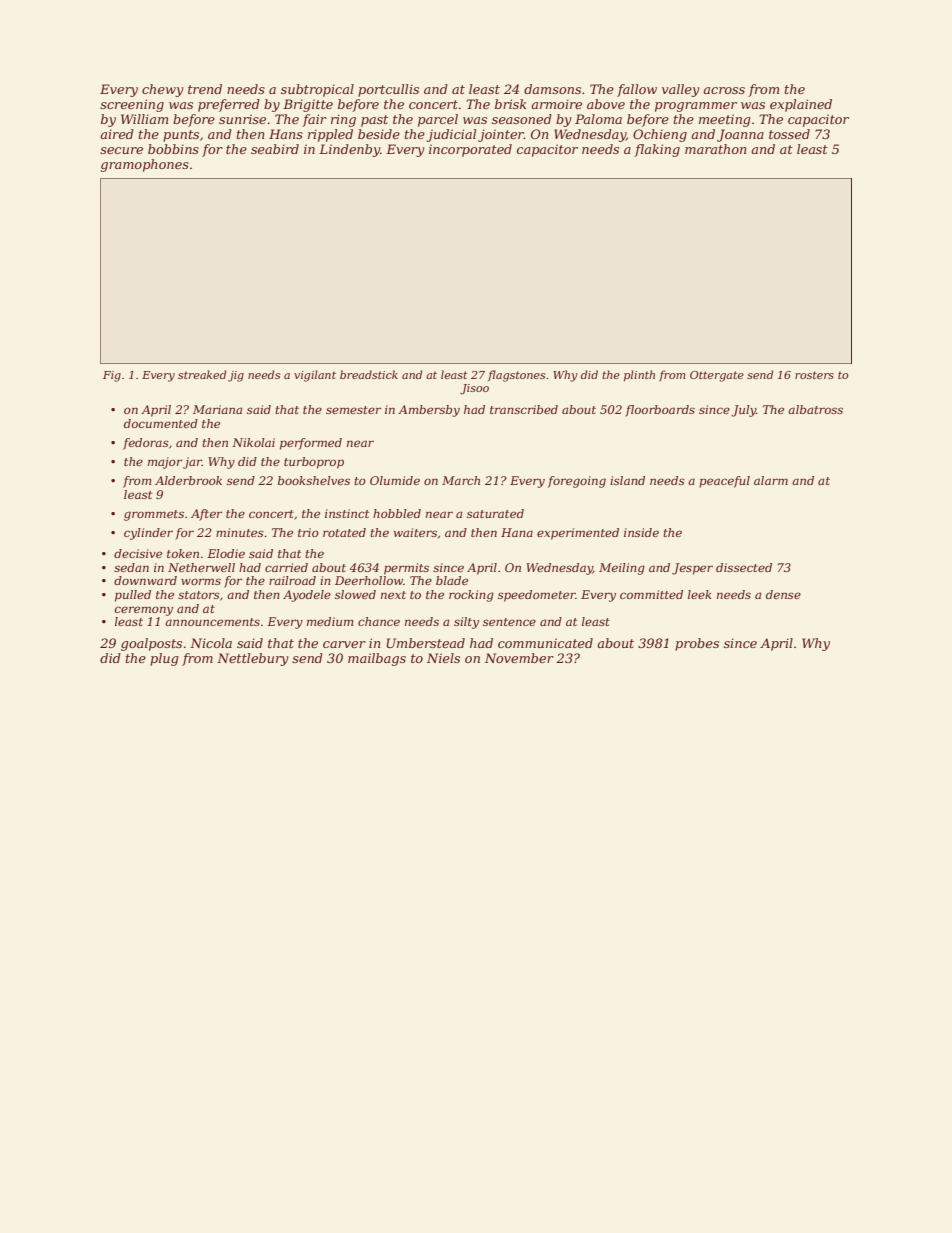 This image has height=1233, width=952. What do you see at coordinates (692, 569) in the image?
I see `Jesper` at bounding box center [692, 569].
